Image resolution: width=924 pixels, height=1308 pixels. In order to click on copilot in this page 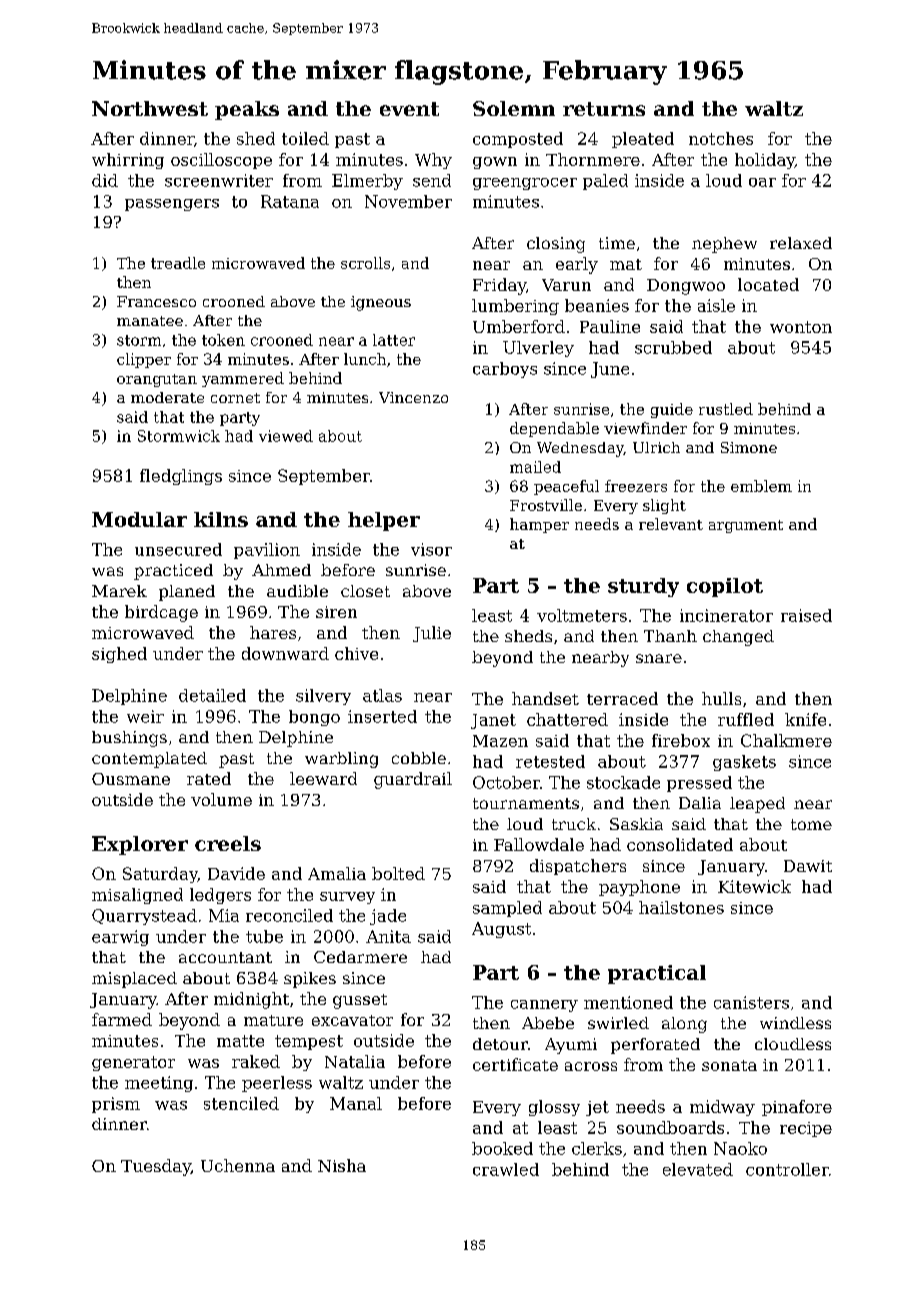, I will do `click(725, 587)`.
